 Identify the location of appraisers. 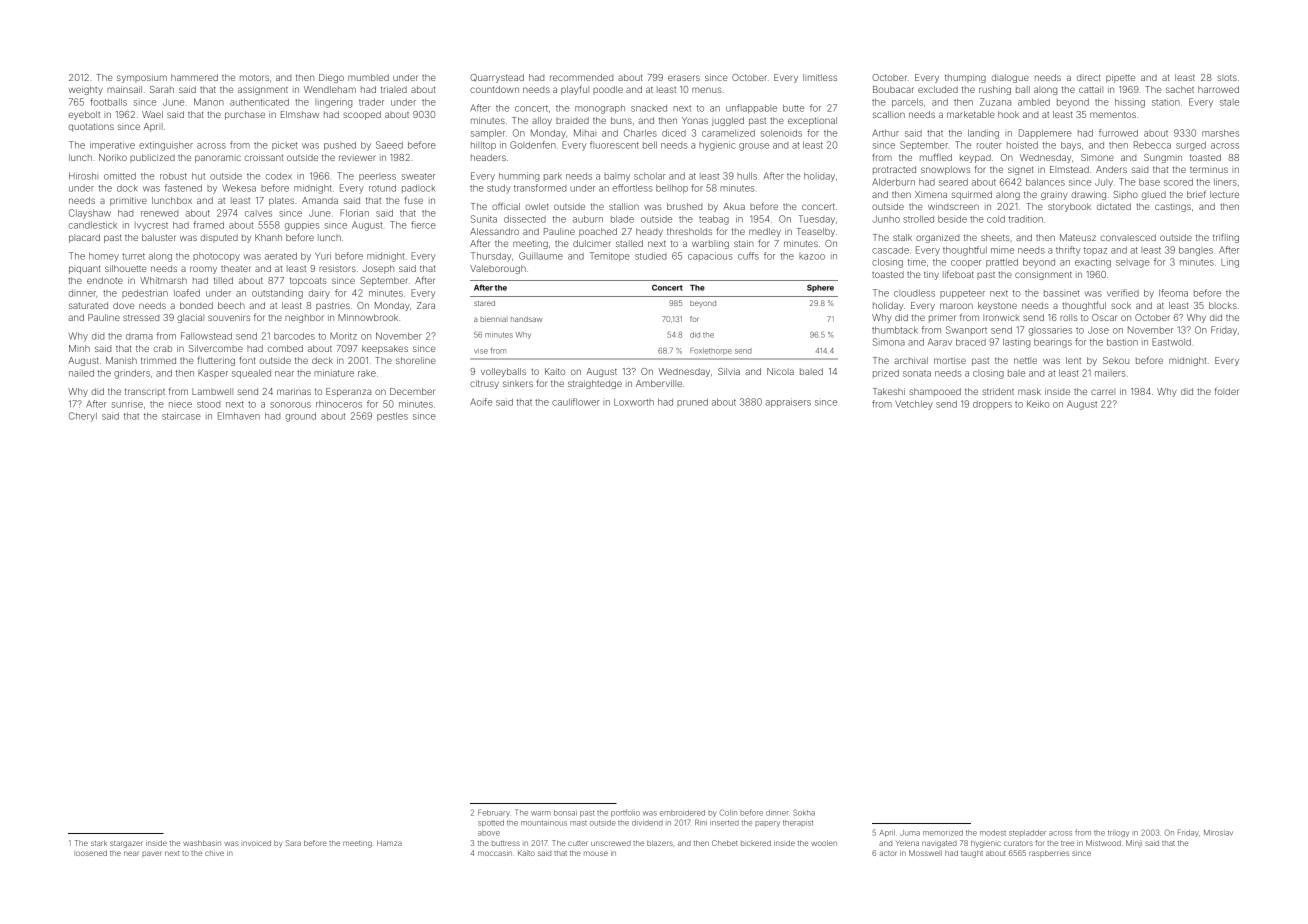
(788, 402).
